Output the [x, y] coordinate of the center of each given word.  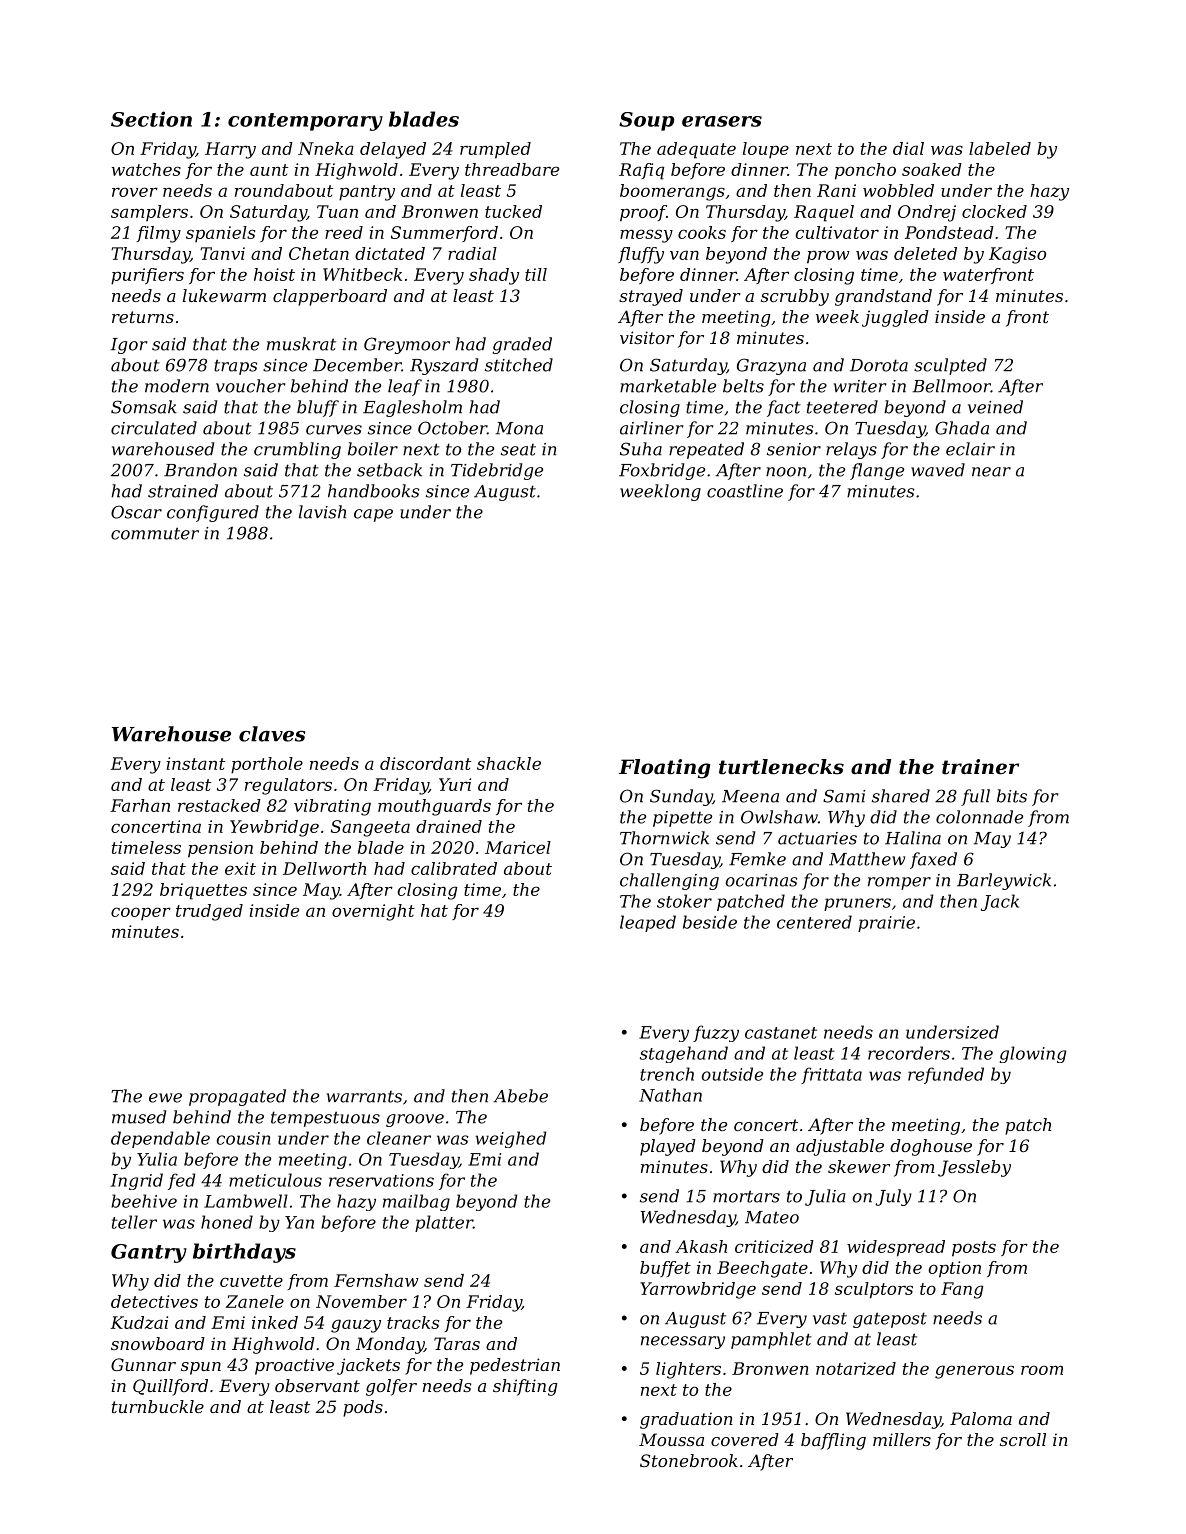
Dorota [879, 365]
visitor [647, 337]
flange [877, 471]
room [1042, 1370]
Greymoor [407, 345]
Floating [664, 769]
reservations [381, 1180]
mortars [746, 1196]
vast [830, 1319]
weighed [511, 1139]
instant [196, 763]
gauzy [356, 1326]
